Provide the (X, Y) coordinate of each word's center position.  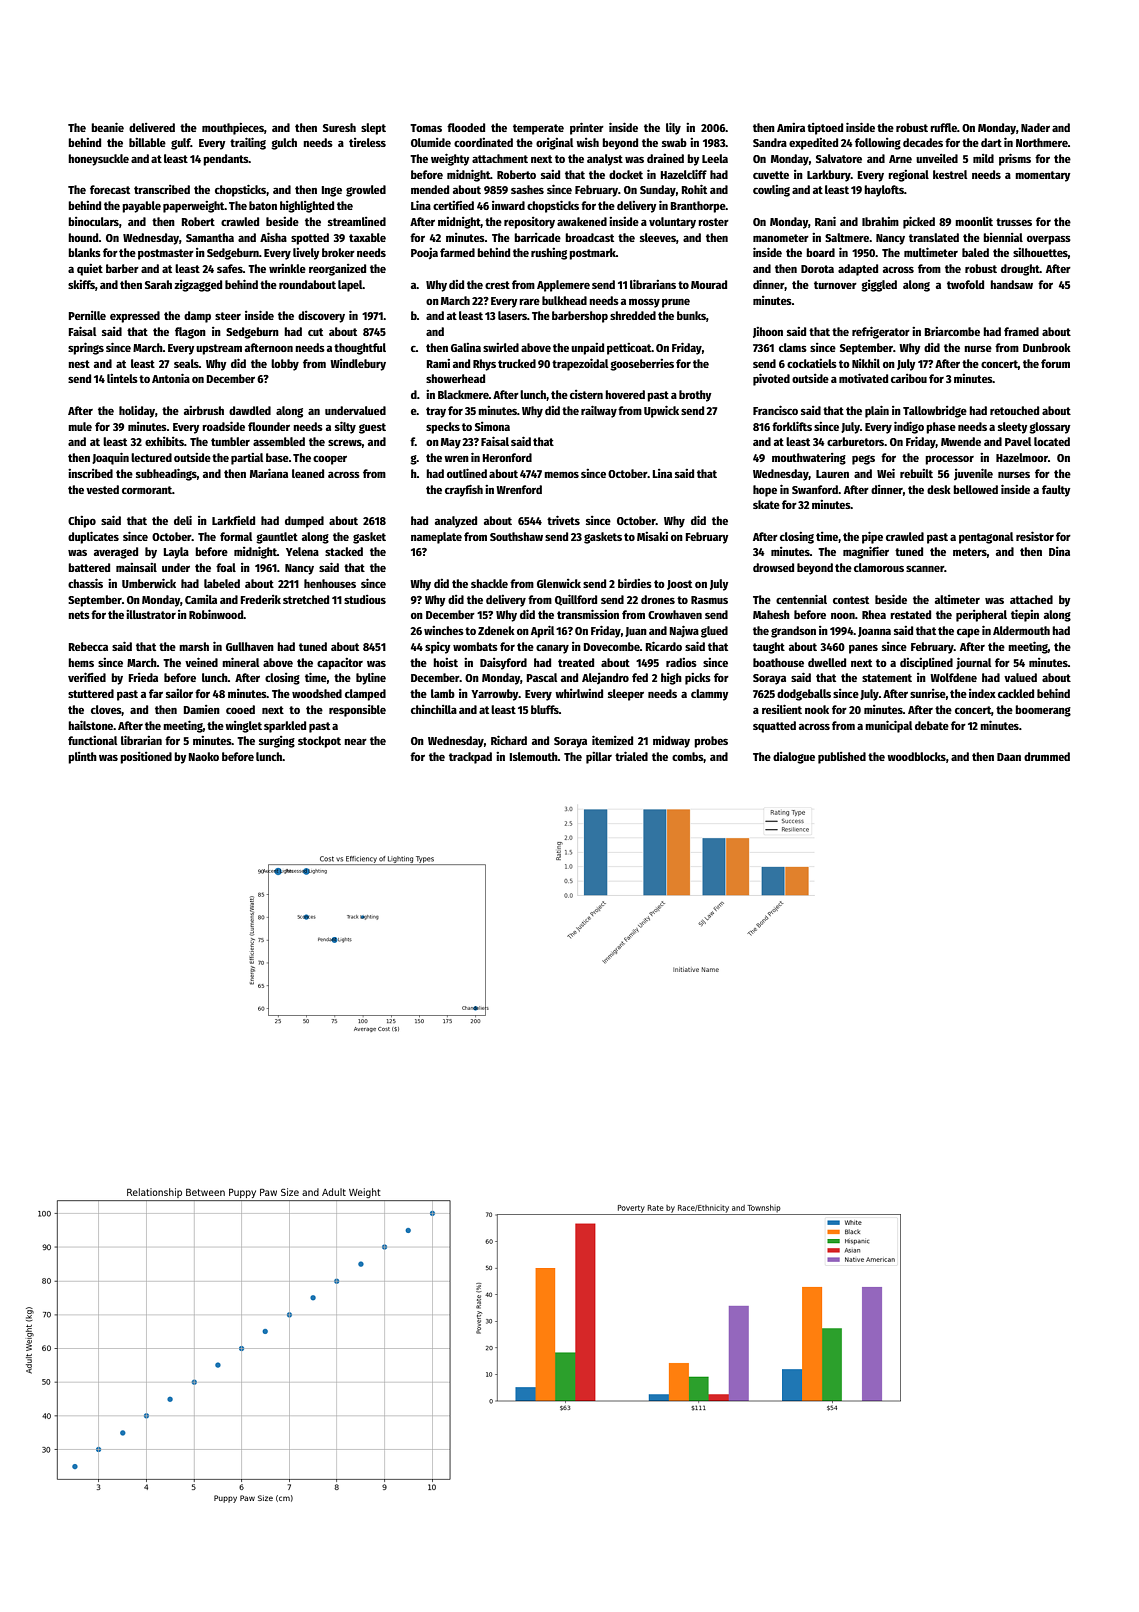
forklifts (792, 426)
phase (941, 428)
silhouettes (1040, 252)
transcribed (162, 189)
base (277, 457)
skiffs (81, 284)
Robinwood (216, 614)
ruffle (943, 127)
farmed (457, 252)
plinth (82, 758)
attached (1031, 599)
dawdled (250, 410)
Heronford (507, 457)
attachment (500, 158)
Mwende (961, 441)
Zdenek (496, 630)
